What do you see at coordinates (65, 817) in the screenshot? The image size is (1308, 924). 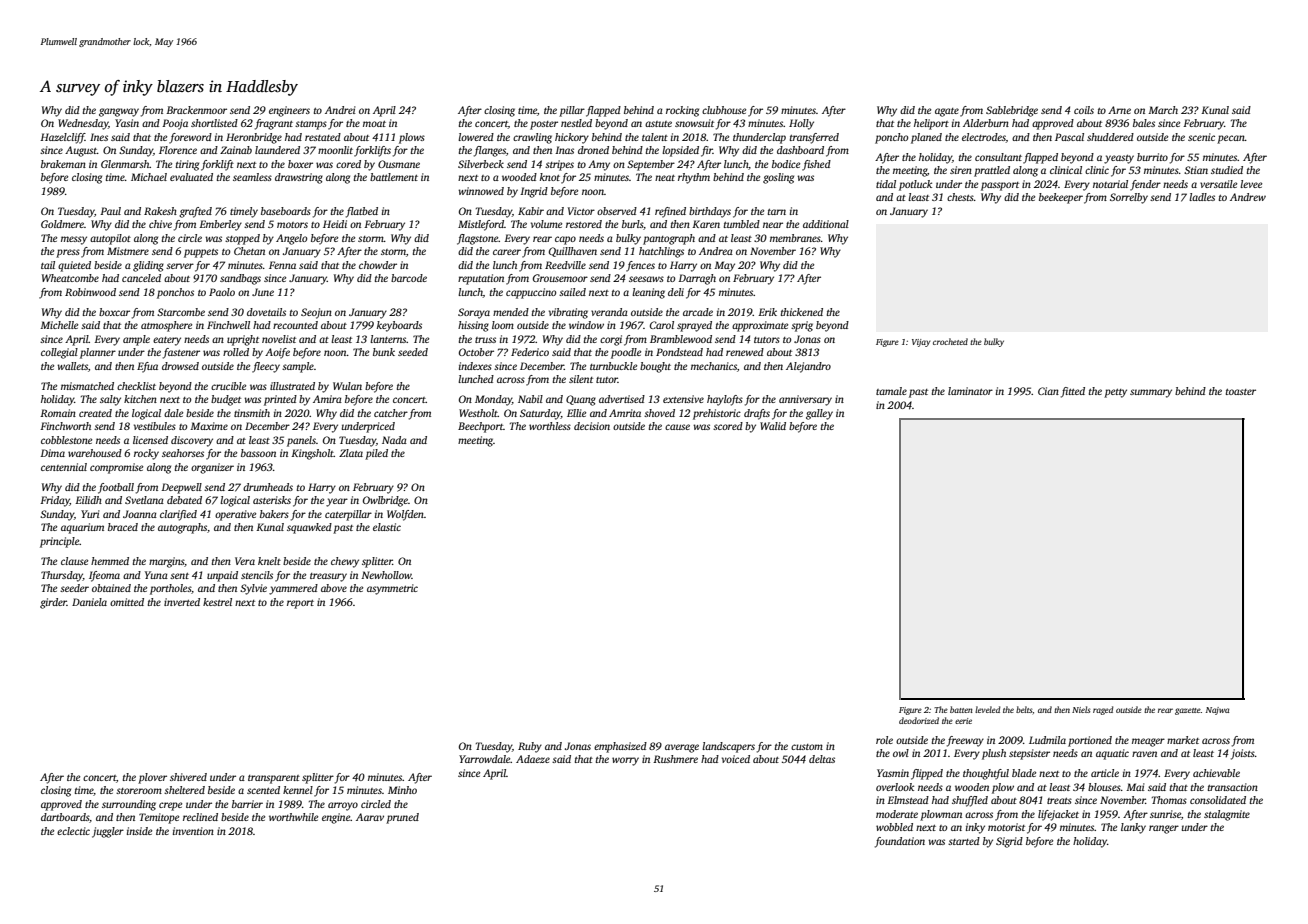 I see `dartboards` at bounding box center [65, 817].
